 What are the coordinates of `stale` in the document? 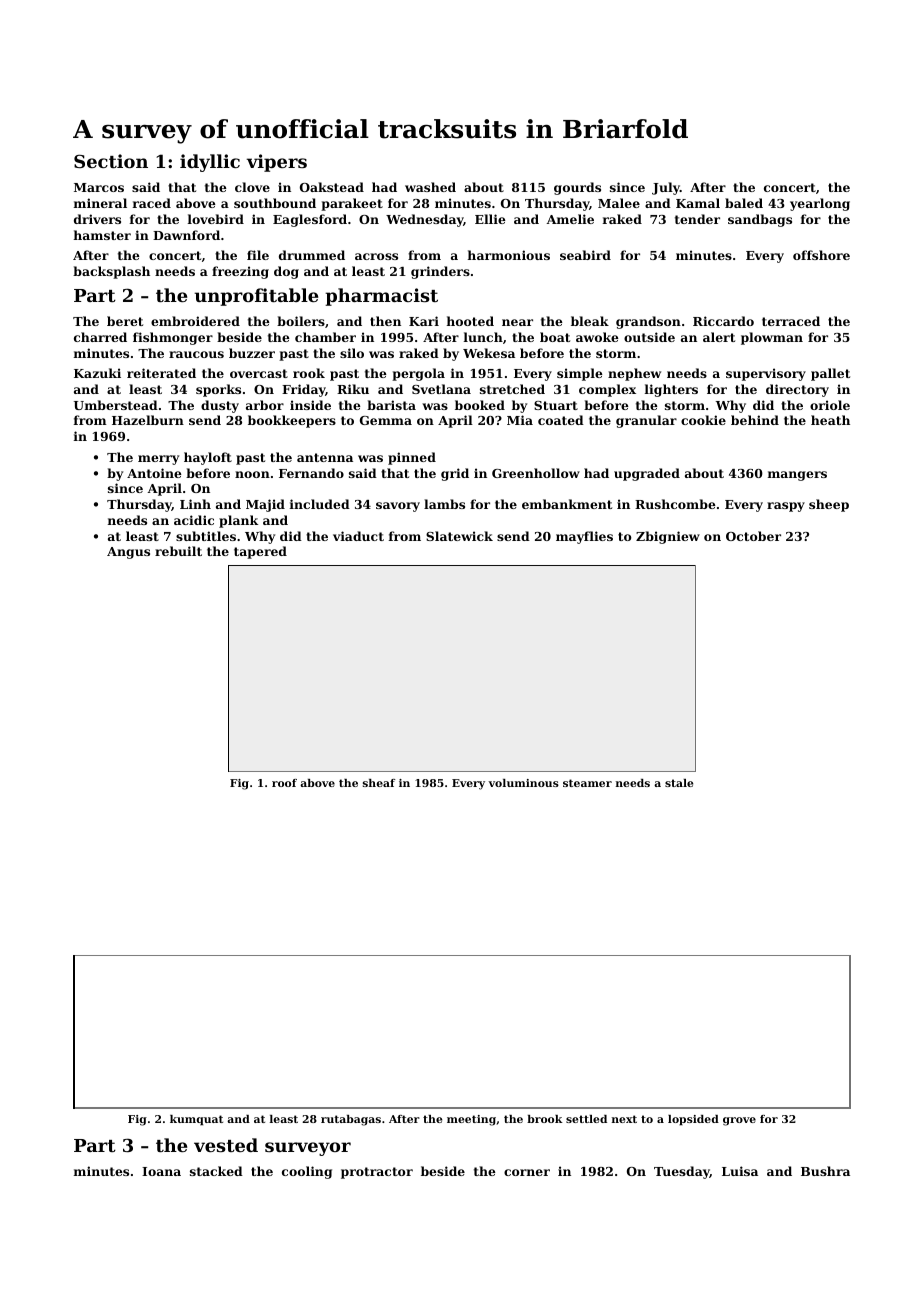 It's located at (679, 783).
